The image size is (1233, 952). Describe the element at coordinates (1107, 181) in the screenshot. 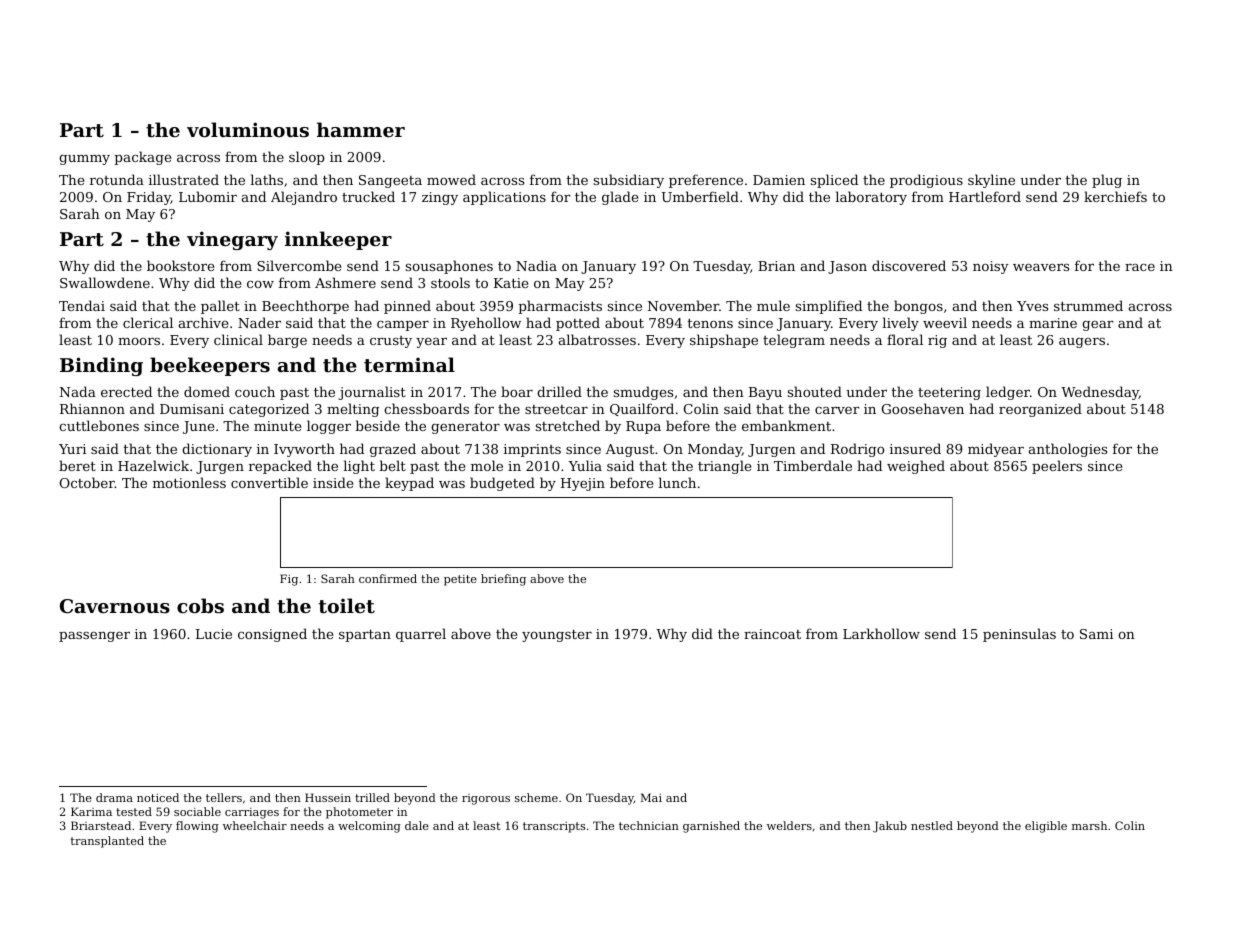

I see `plug` at that location.
